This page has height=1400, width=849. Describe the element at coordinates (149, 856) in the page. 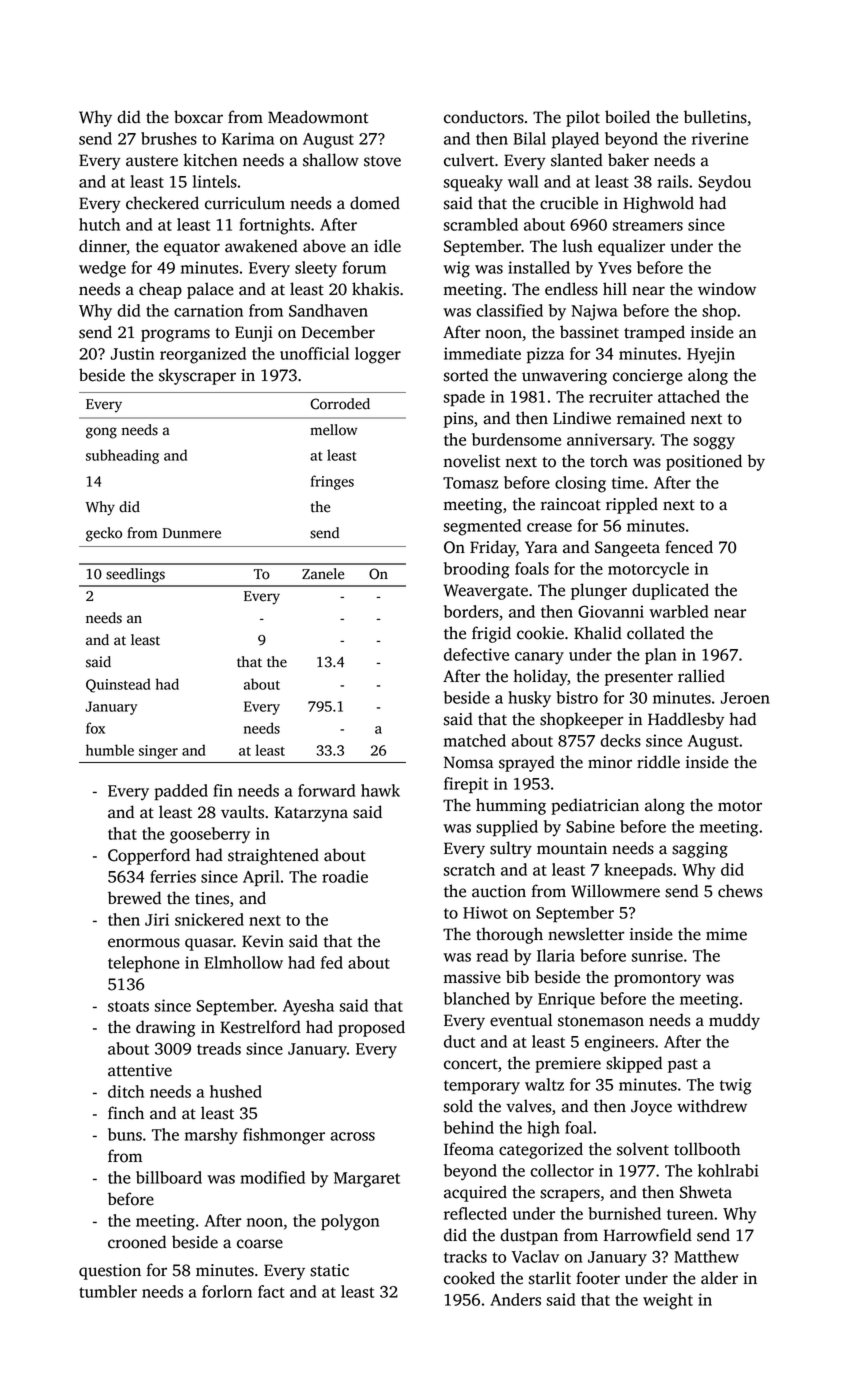

I see `Copperford` at that location.
